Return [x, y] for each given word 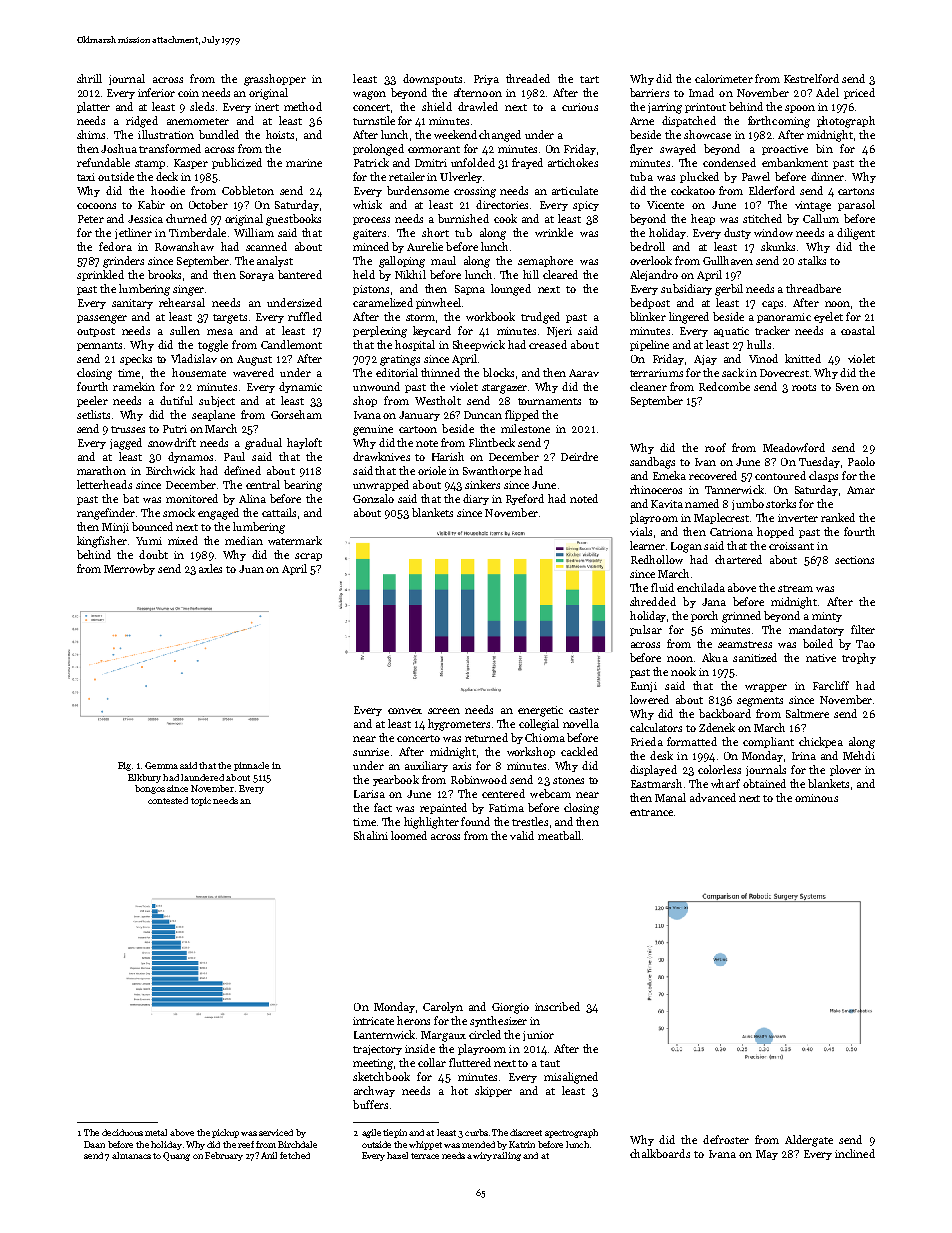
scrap [308, 557]
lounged [511, 290]
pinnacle [251, 766]
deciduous [122, 1132]
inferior [156, 92]
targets [230, 319]
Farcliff [831, 685]
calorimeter [724, 78]
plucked [699, 177]
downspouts [432, 79]
